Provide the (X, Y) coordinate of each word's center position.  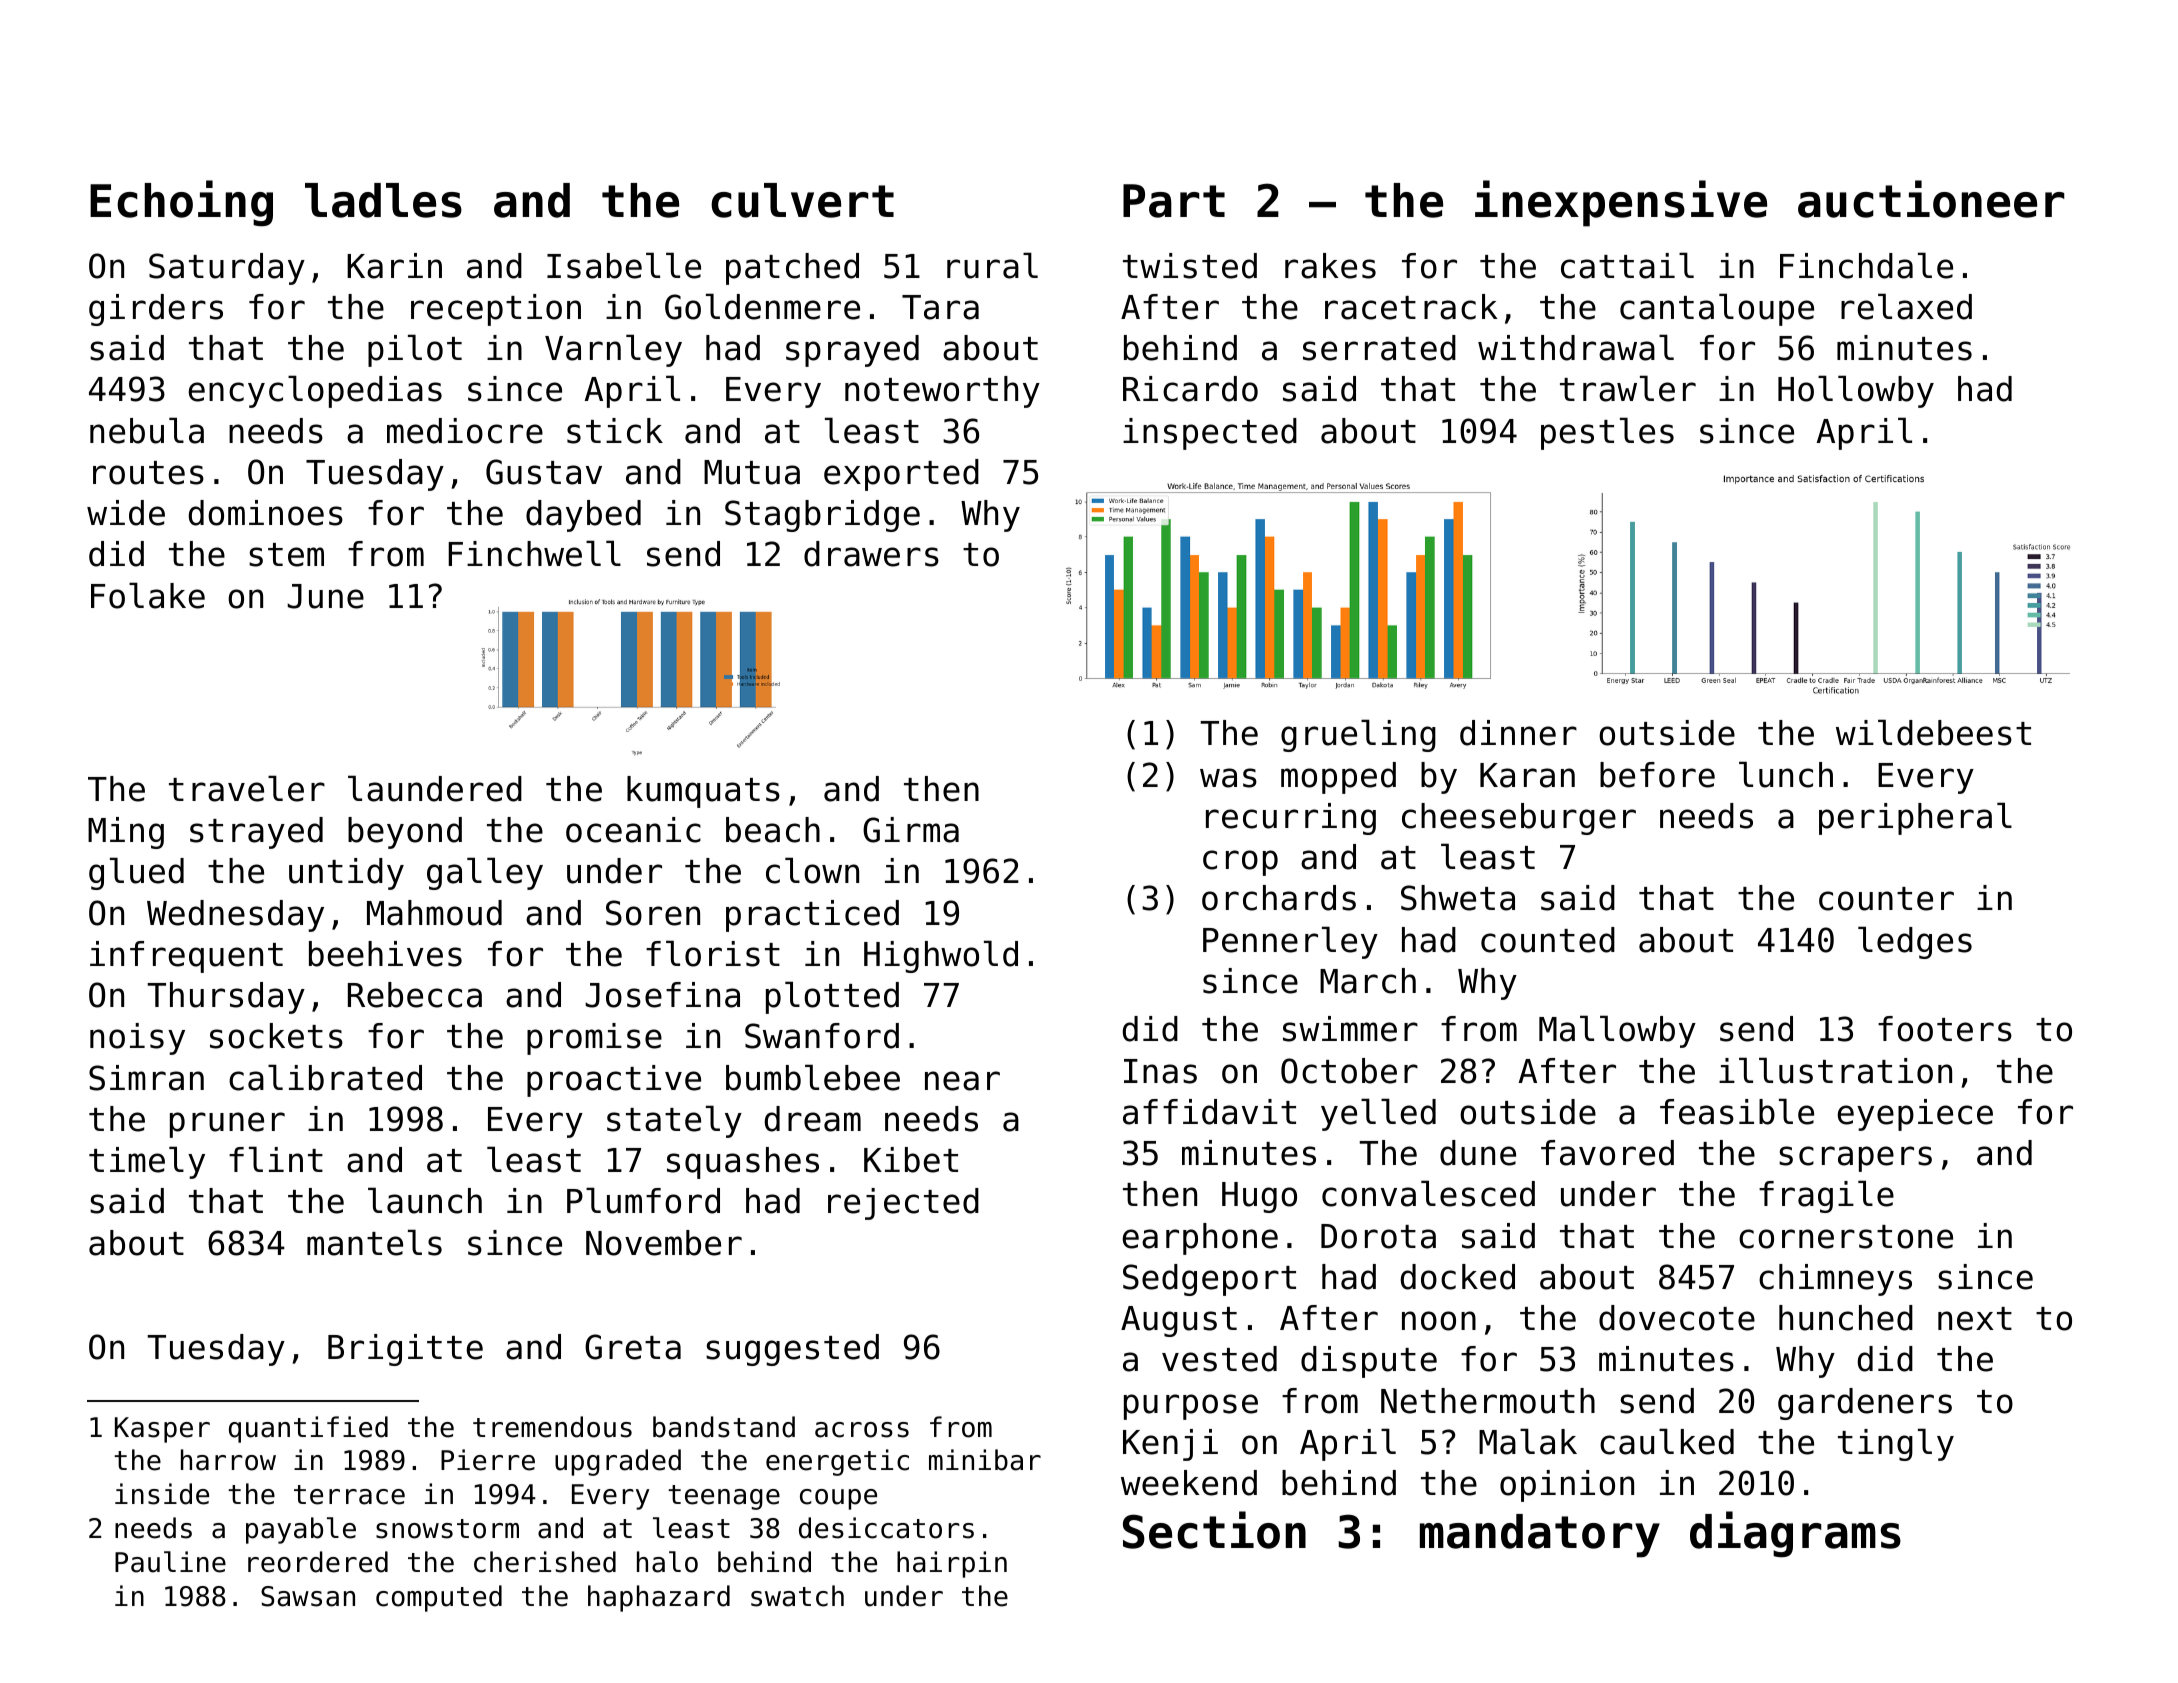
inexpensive (1621, 203)
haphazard (659, 1598)
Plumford (643, 1200)
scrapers (1855, 1159)
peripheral (1915, 818)
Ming (126, 833)
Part (1174, 201)
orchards (1279, 898)
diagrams (1795, 1534)
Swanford (822, 1036)
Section (1214, 1530)
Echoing (181, 203)
